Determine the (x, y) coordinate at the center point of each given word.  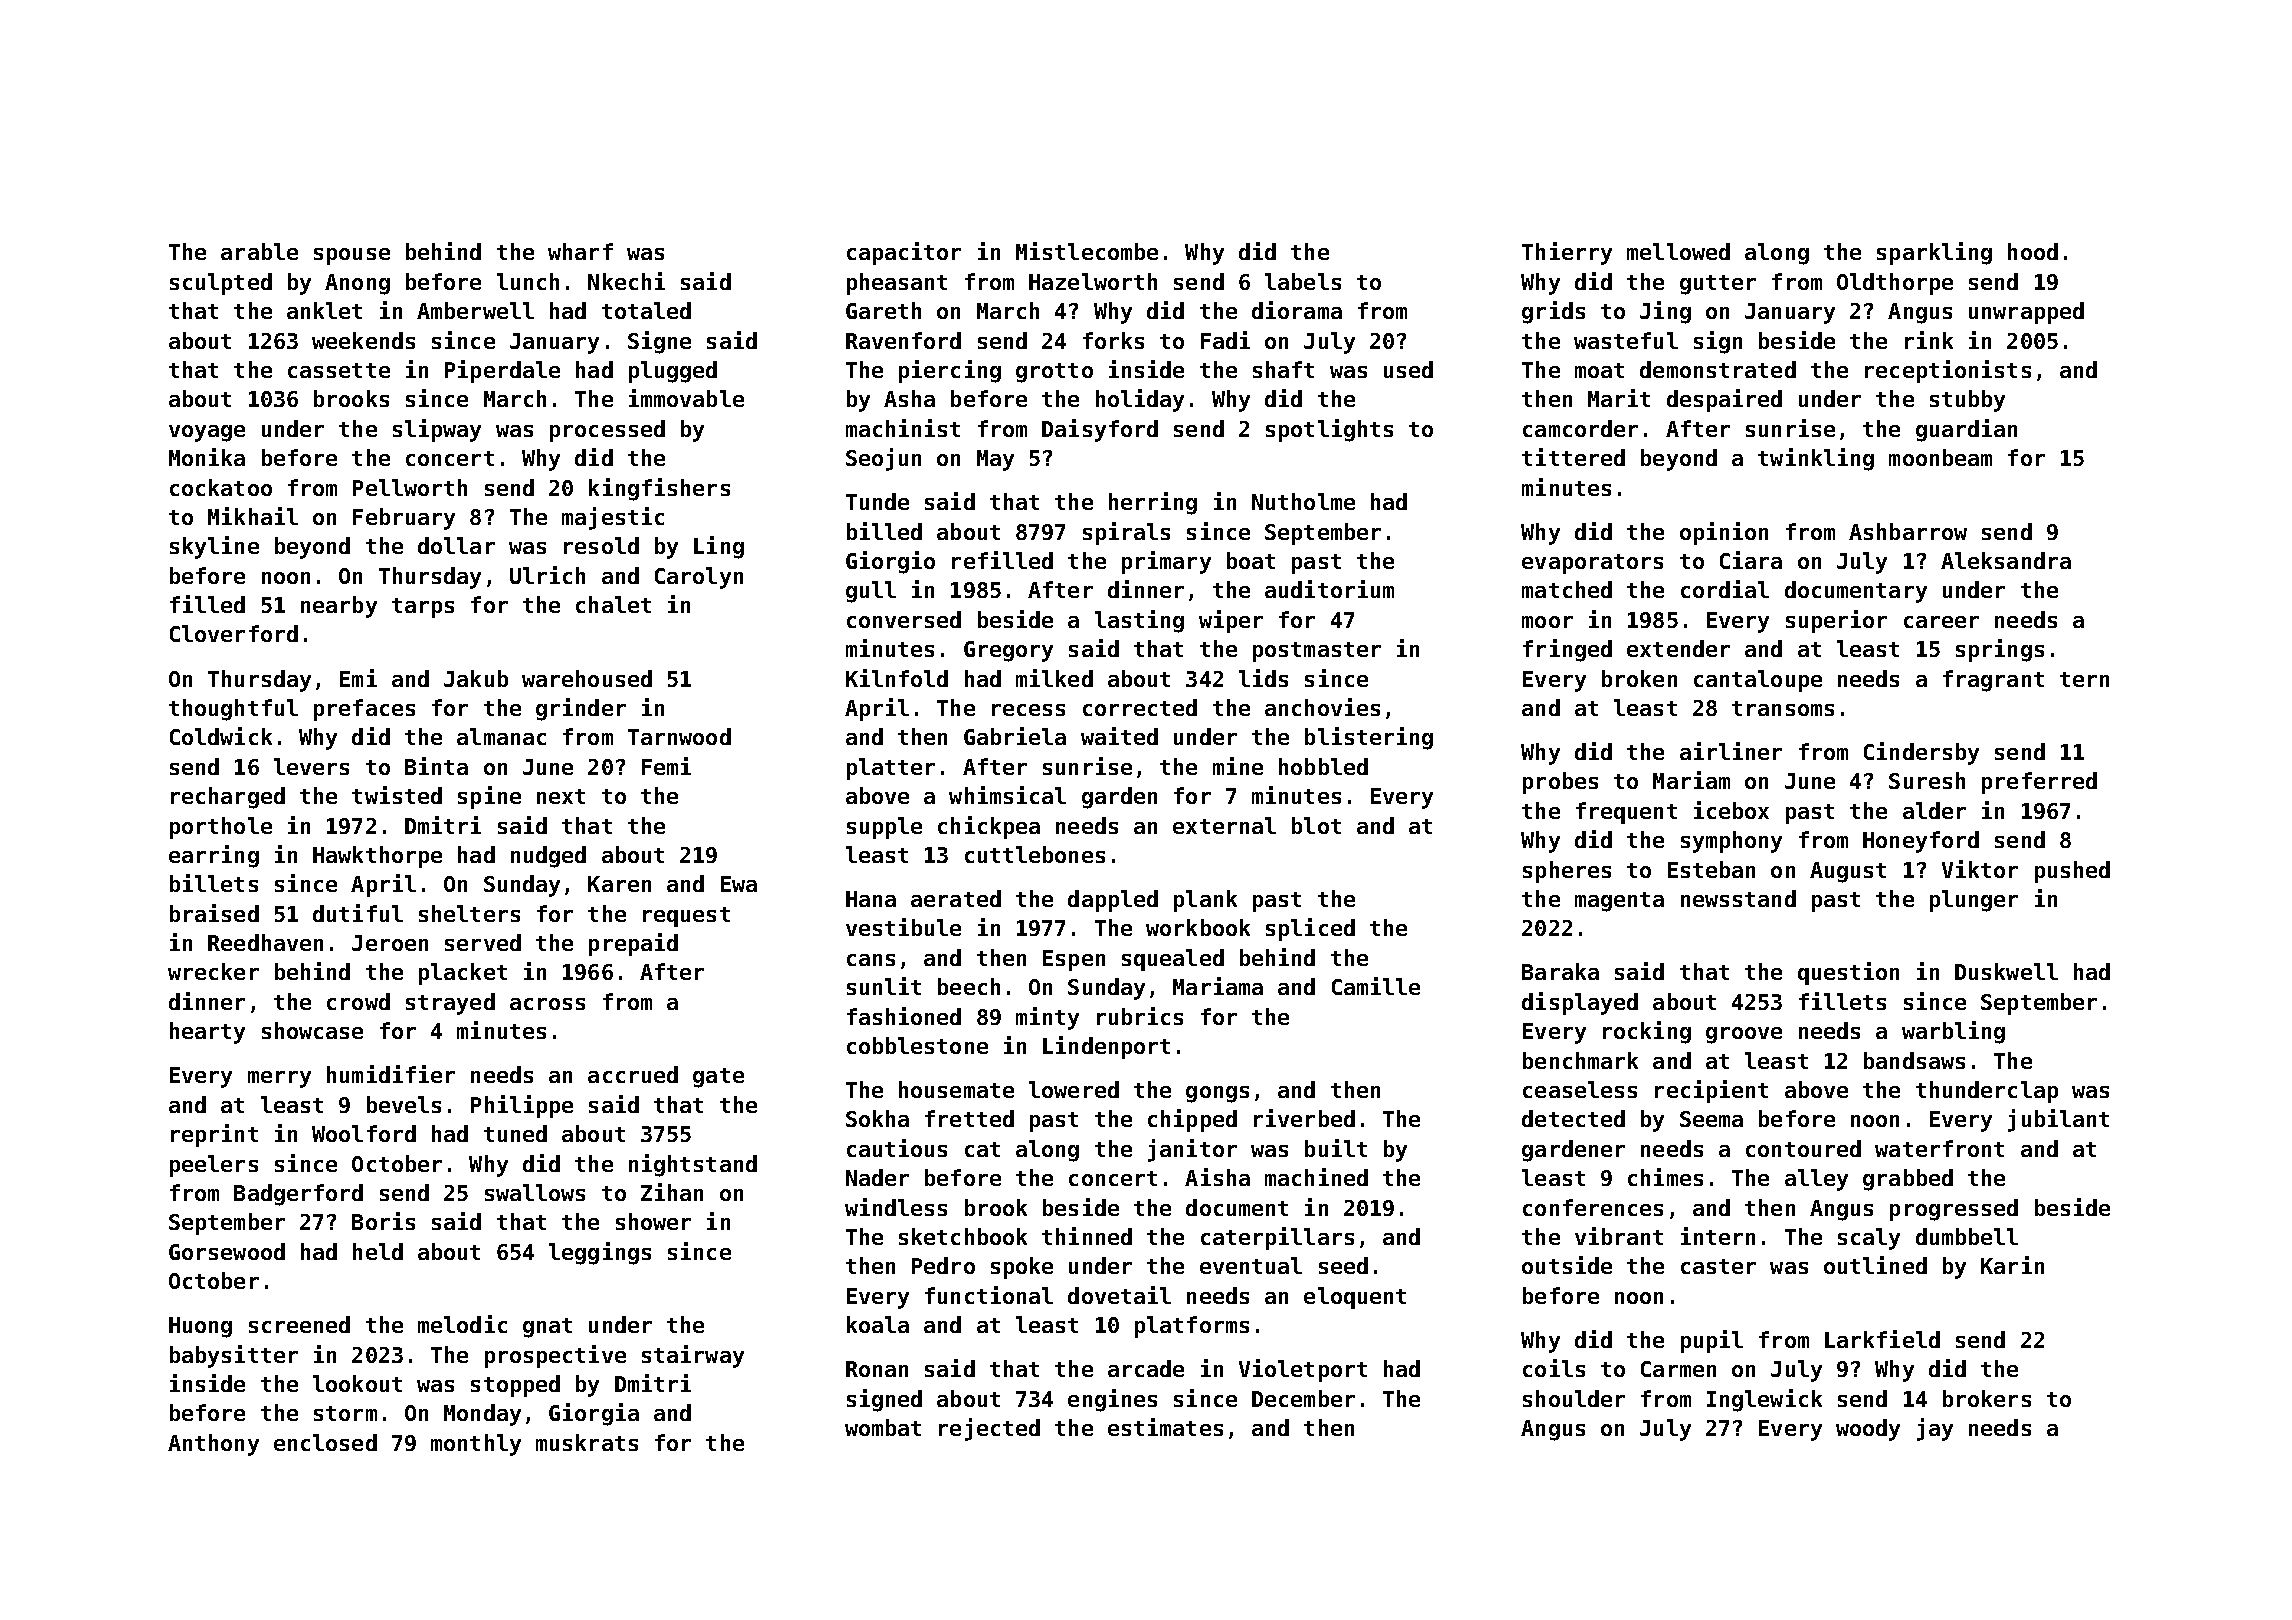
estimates (1165, 1427)
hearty (207, 1033)
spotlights (1329, 430)
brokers (1987, 1398)
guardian (1966, 430)
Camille (1376, 986)
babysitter (234, 1356)
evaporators (1592, 564)
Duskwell (2006, 971)
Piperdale (502, 371)
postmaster (1317, 652)
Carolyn (699, 578)
